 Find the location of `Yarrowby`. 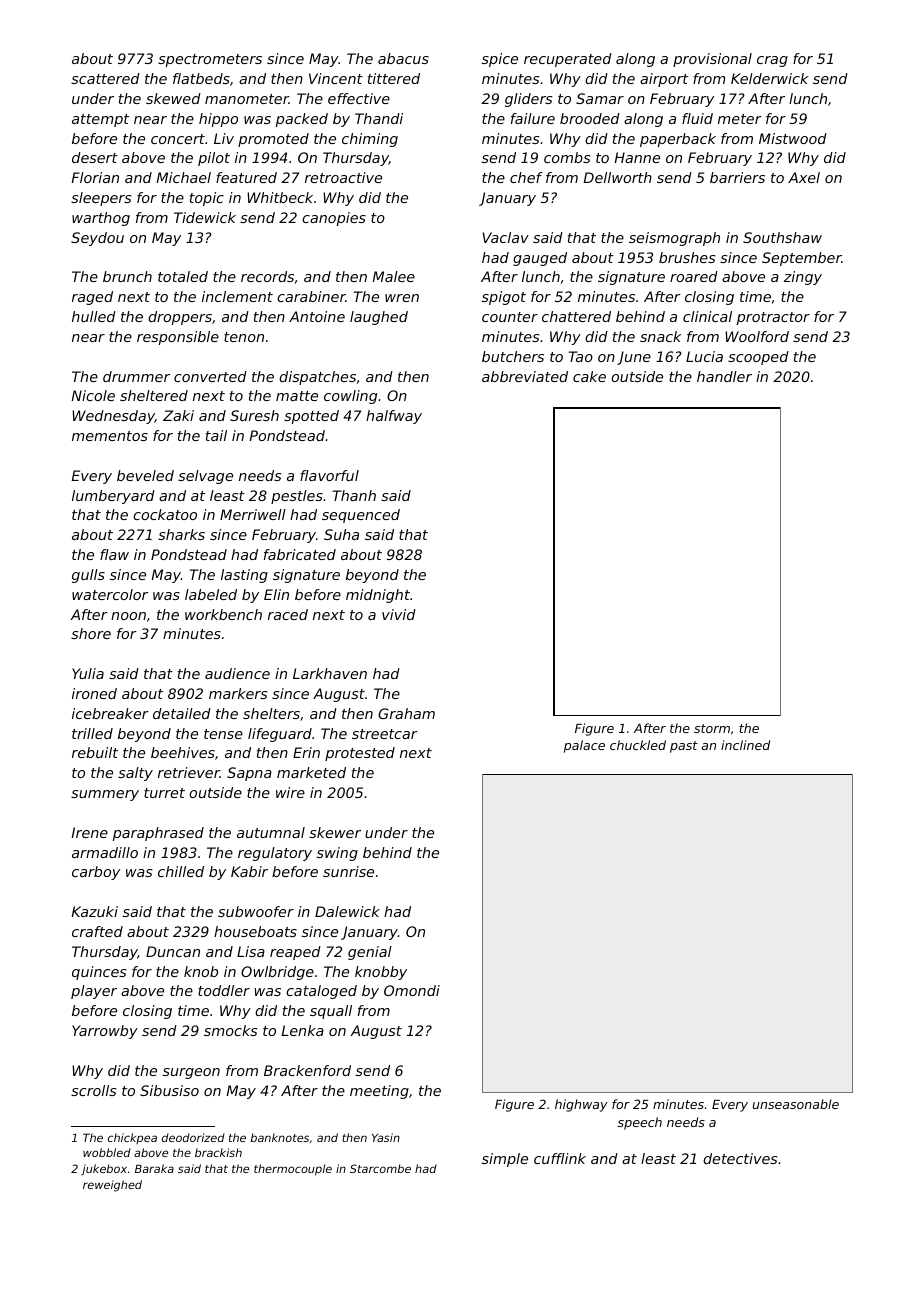

Yarrowby is located at coordinates (105, 1032).
